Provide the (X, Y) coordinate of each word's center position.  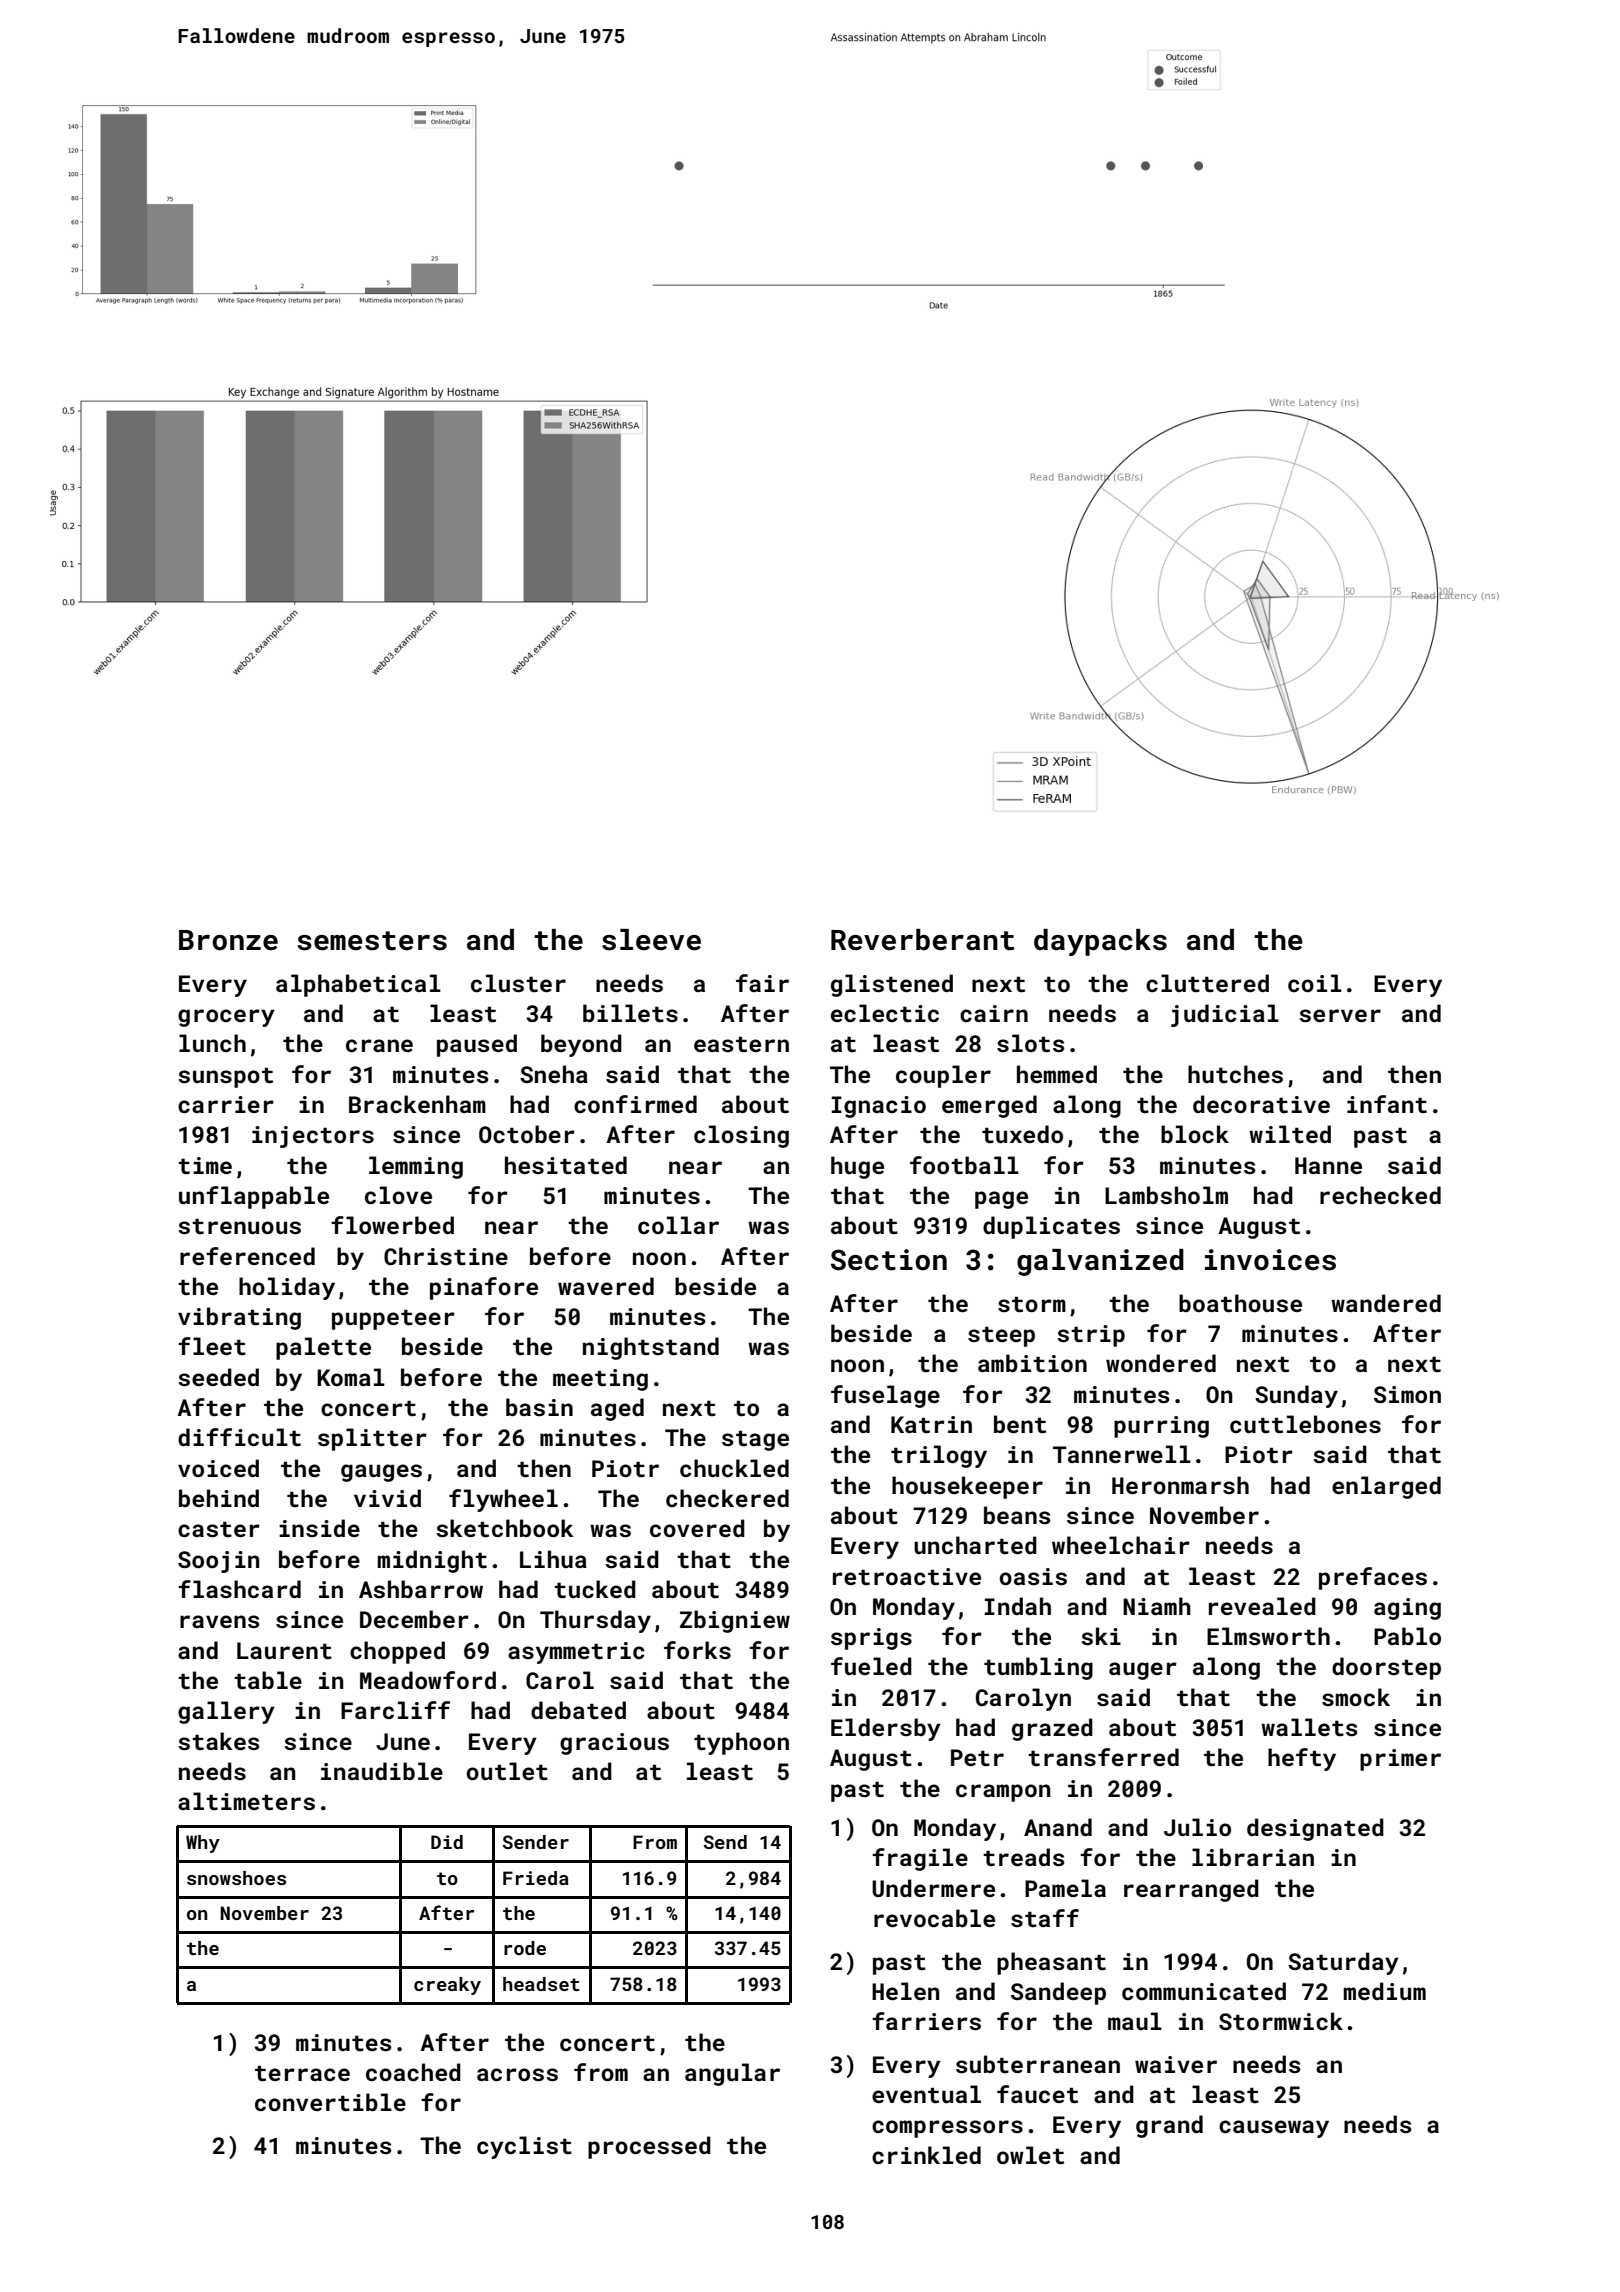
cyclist (524, 2147)
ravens (220, 1621)
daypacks (1100, 942)
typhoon (741, 1743)
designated (1315, 1829)
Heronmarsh (1180, 1485)
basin (539, 1407)
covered (697, 1528)
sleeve (651, 940)
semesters (372, 941)
